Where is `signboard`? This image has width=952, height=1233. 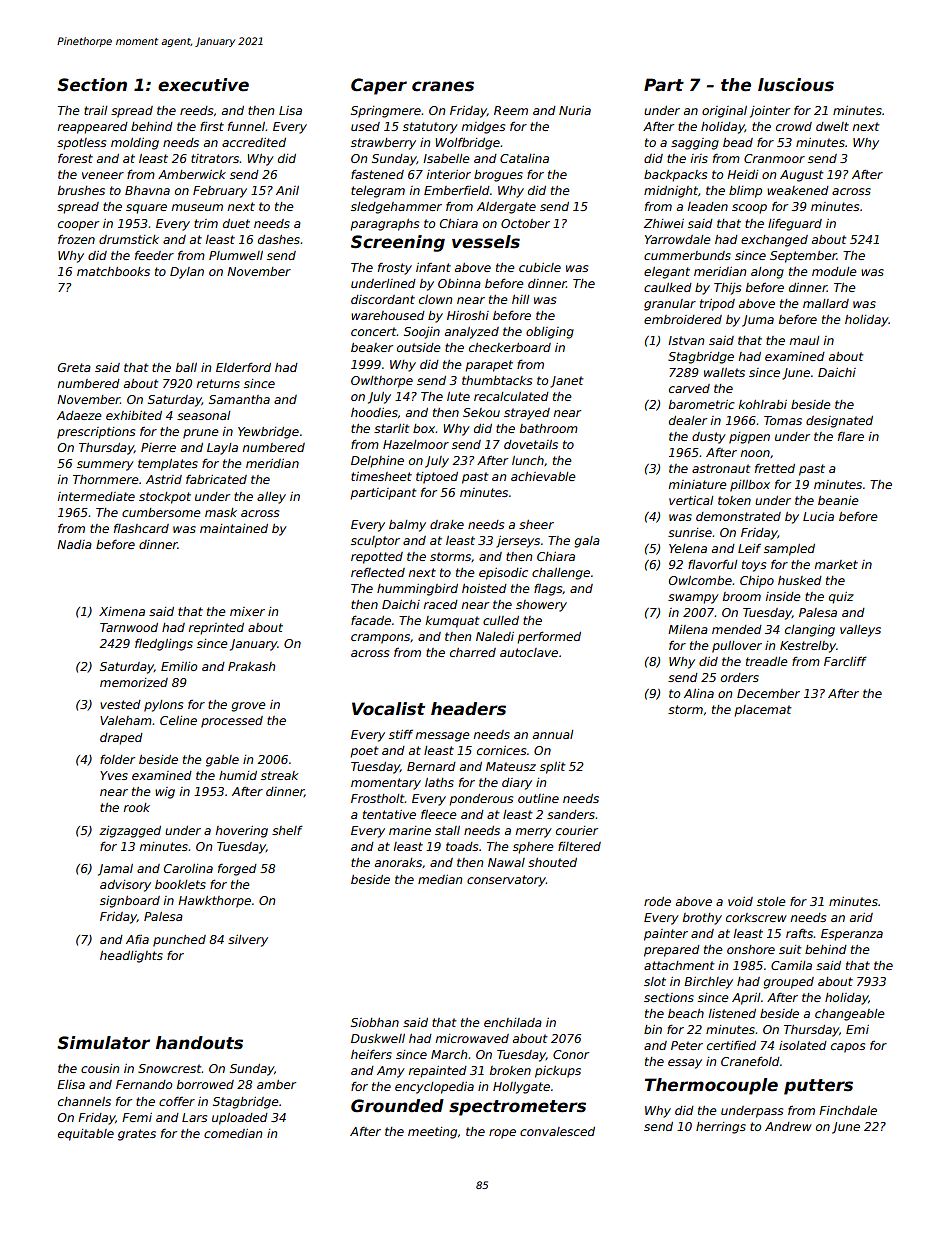
signboard is located at coordinates (130, 902).
